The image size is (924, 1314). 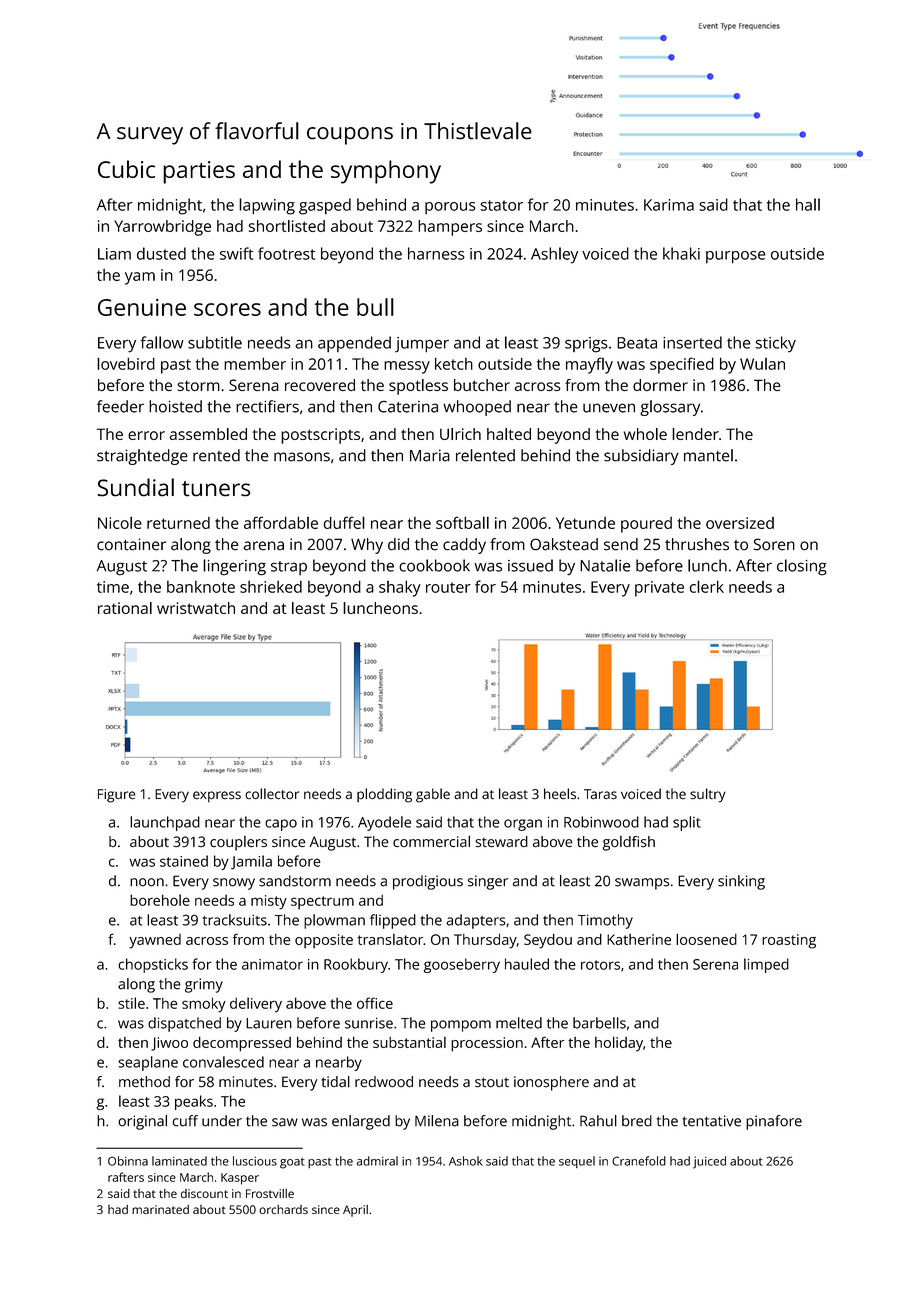 What do you see at coordinates (502, 205) in the screenshot?
I see `stator` at bounding box center [502, 205].
